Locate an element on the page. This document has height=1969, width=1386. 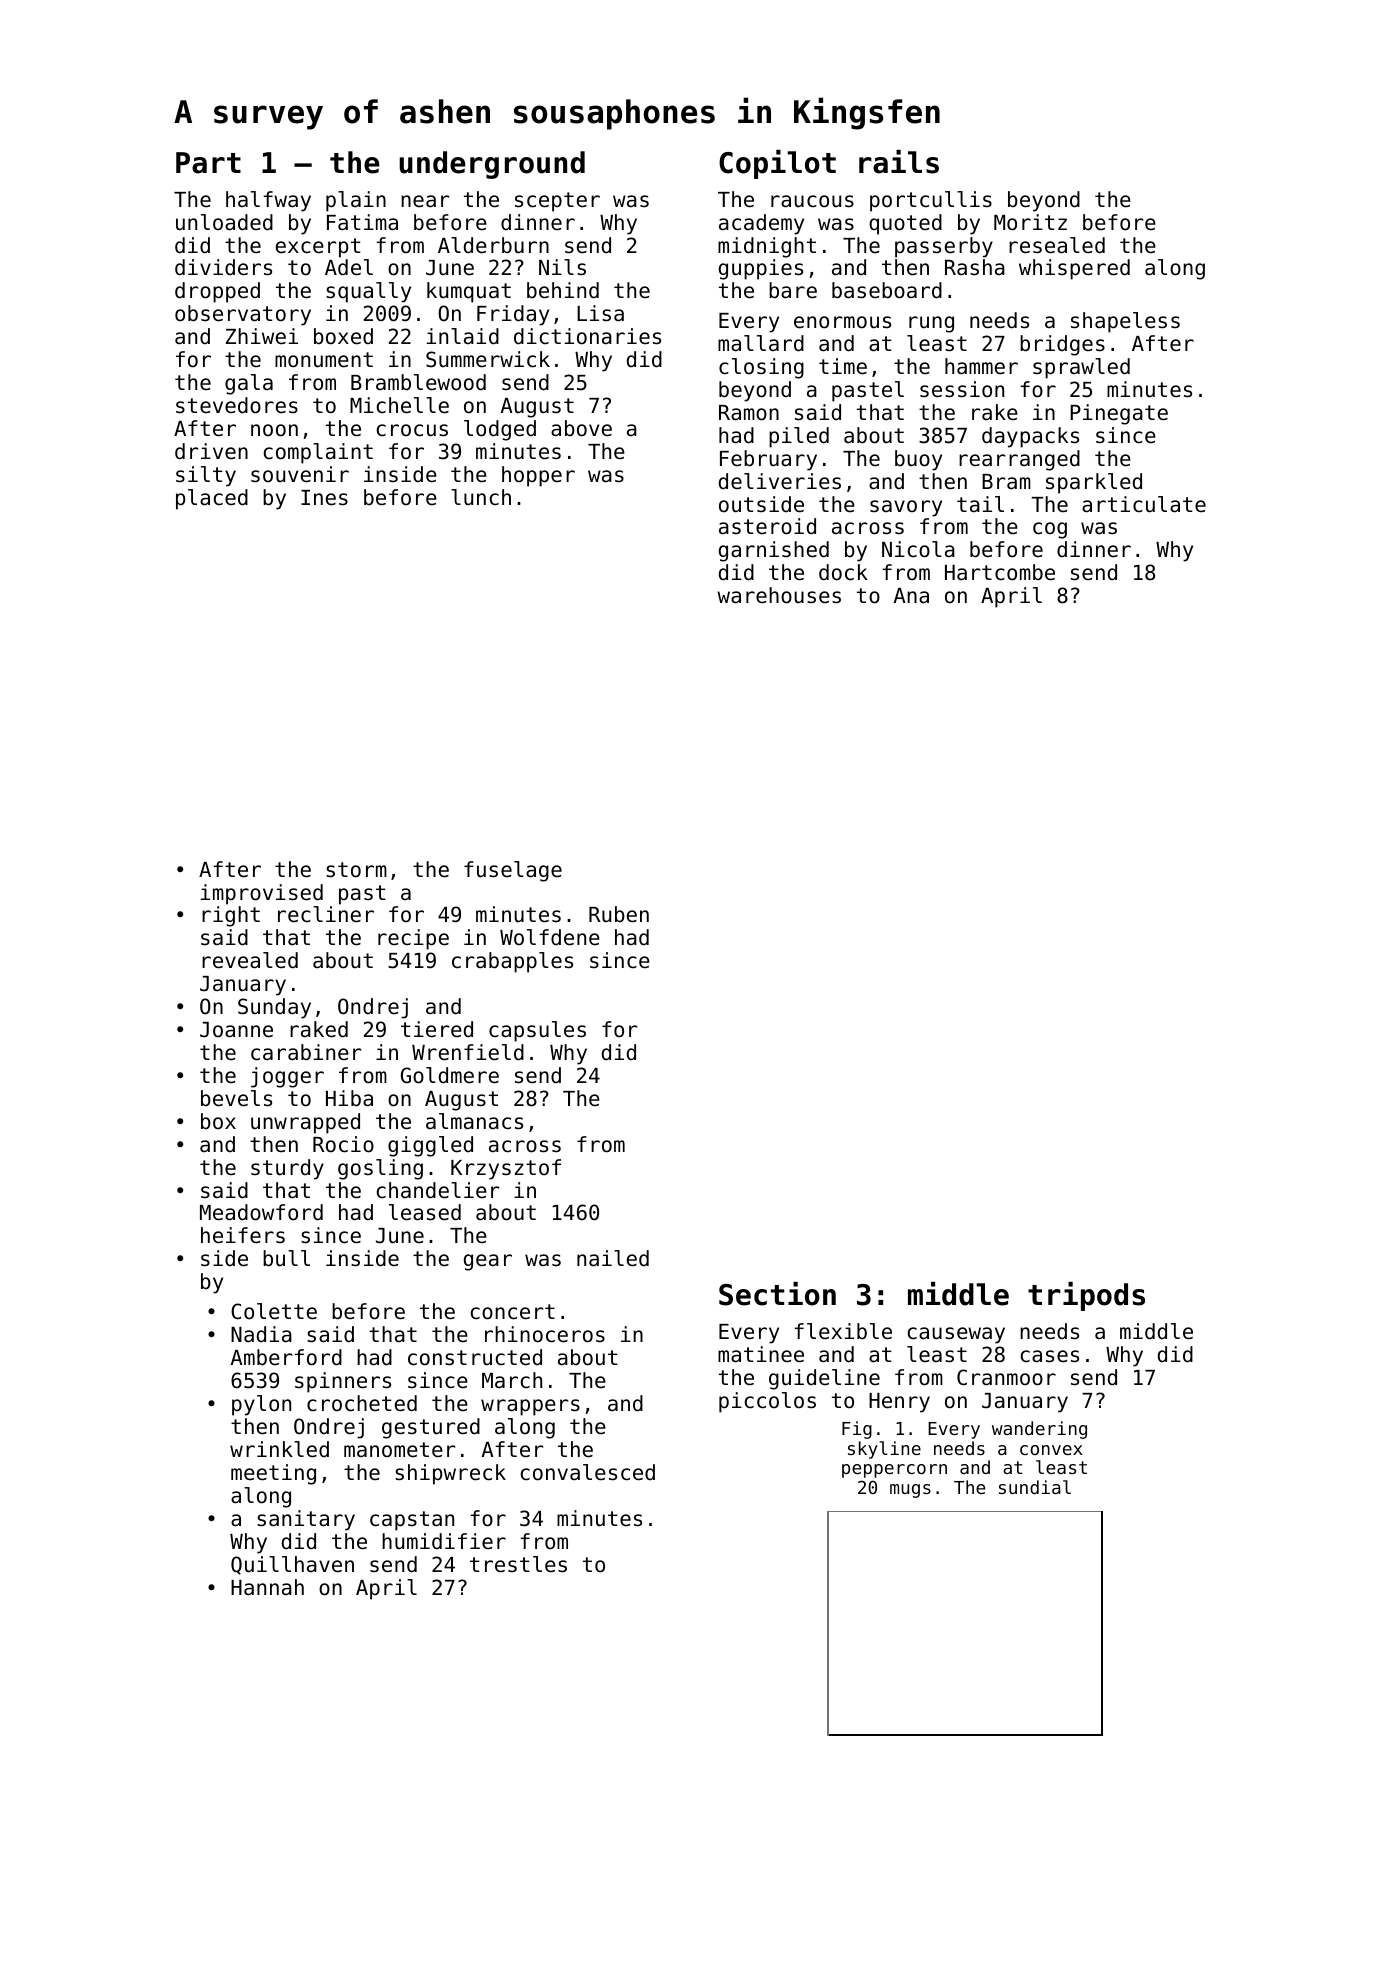
monument is located at coordinates (324, 360).
